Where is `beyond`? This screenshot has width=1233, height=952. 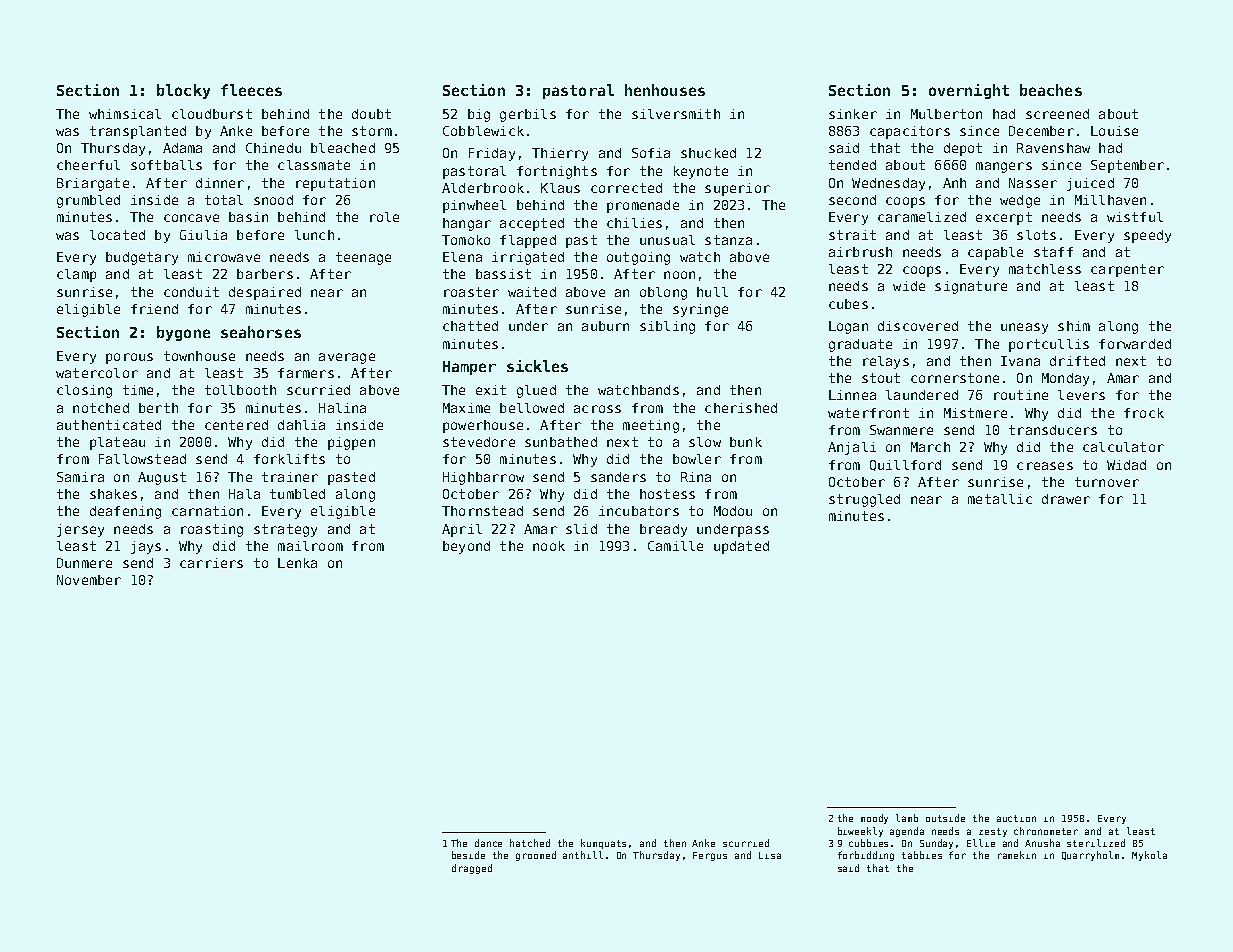
beyond is located at coordinates (466, 547).
